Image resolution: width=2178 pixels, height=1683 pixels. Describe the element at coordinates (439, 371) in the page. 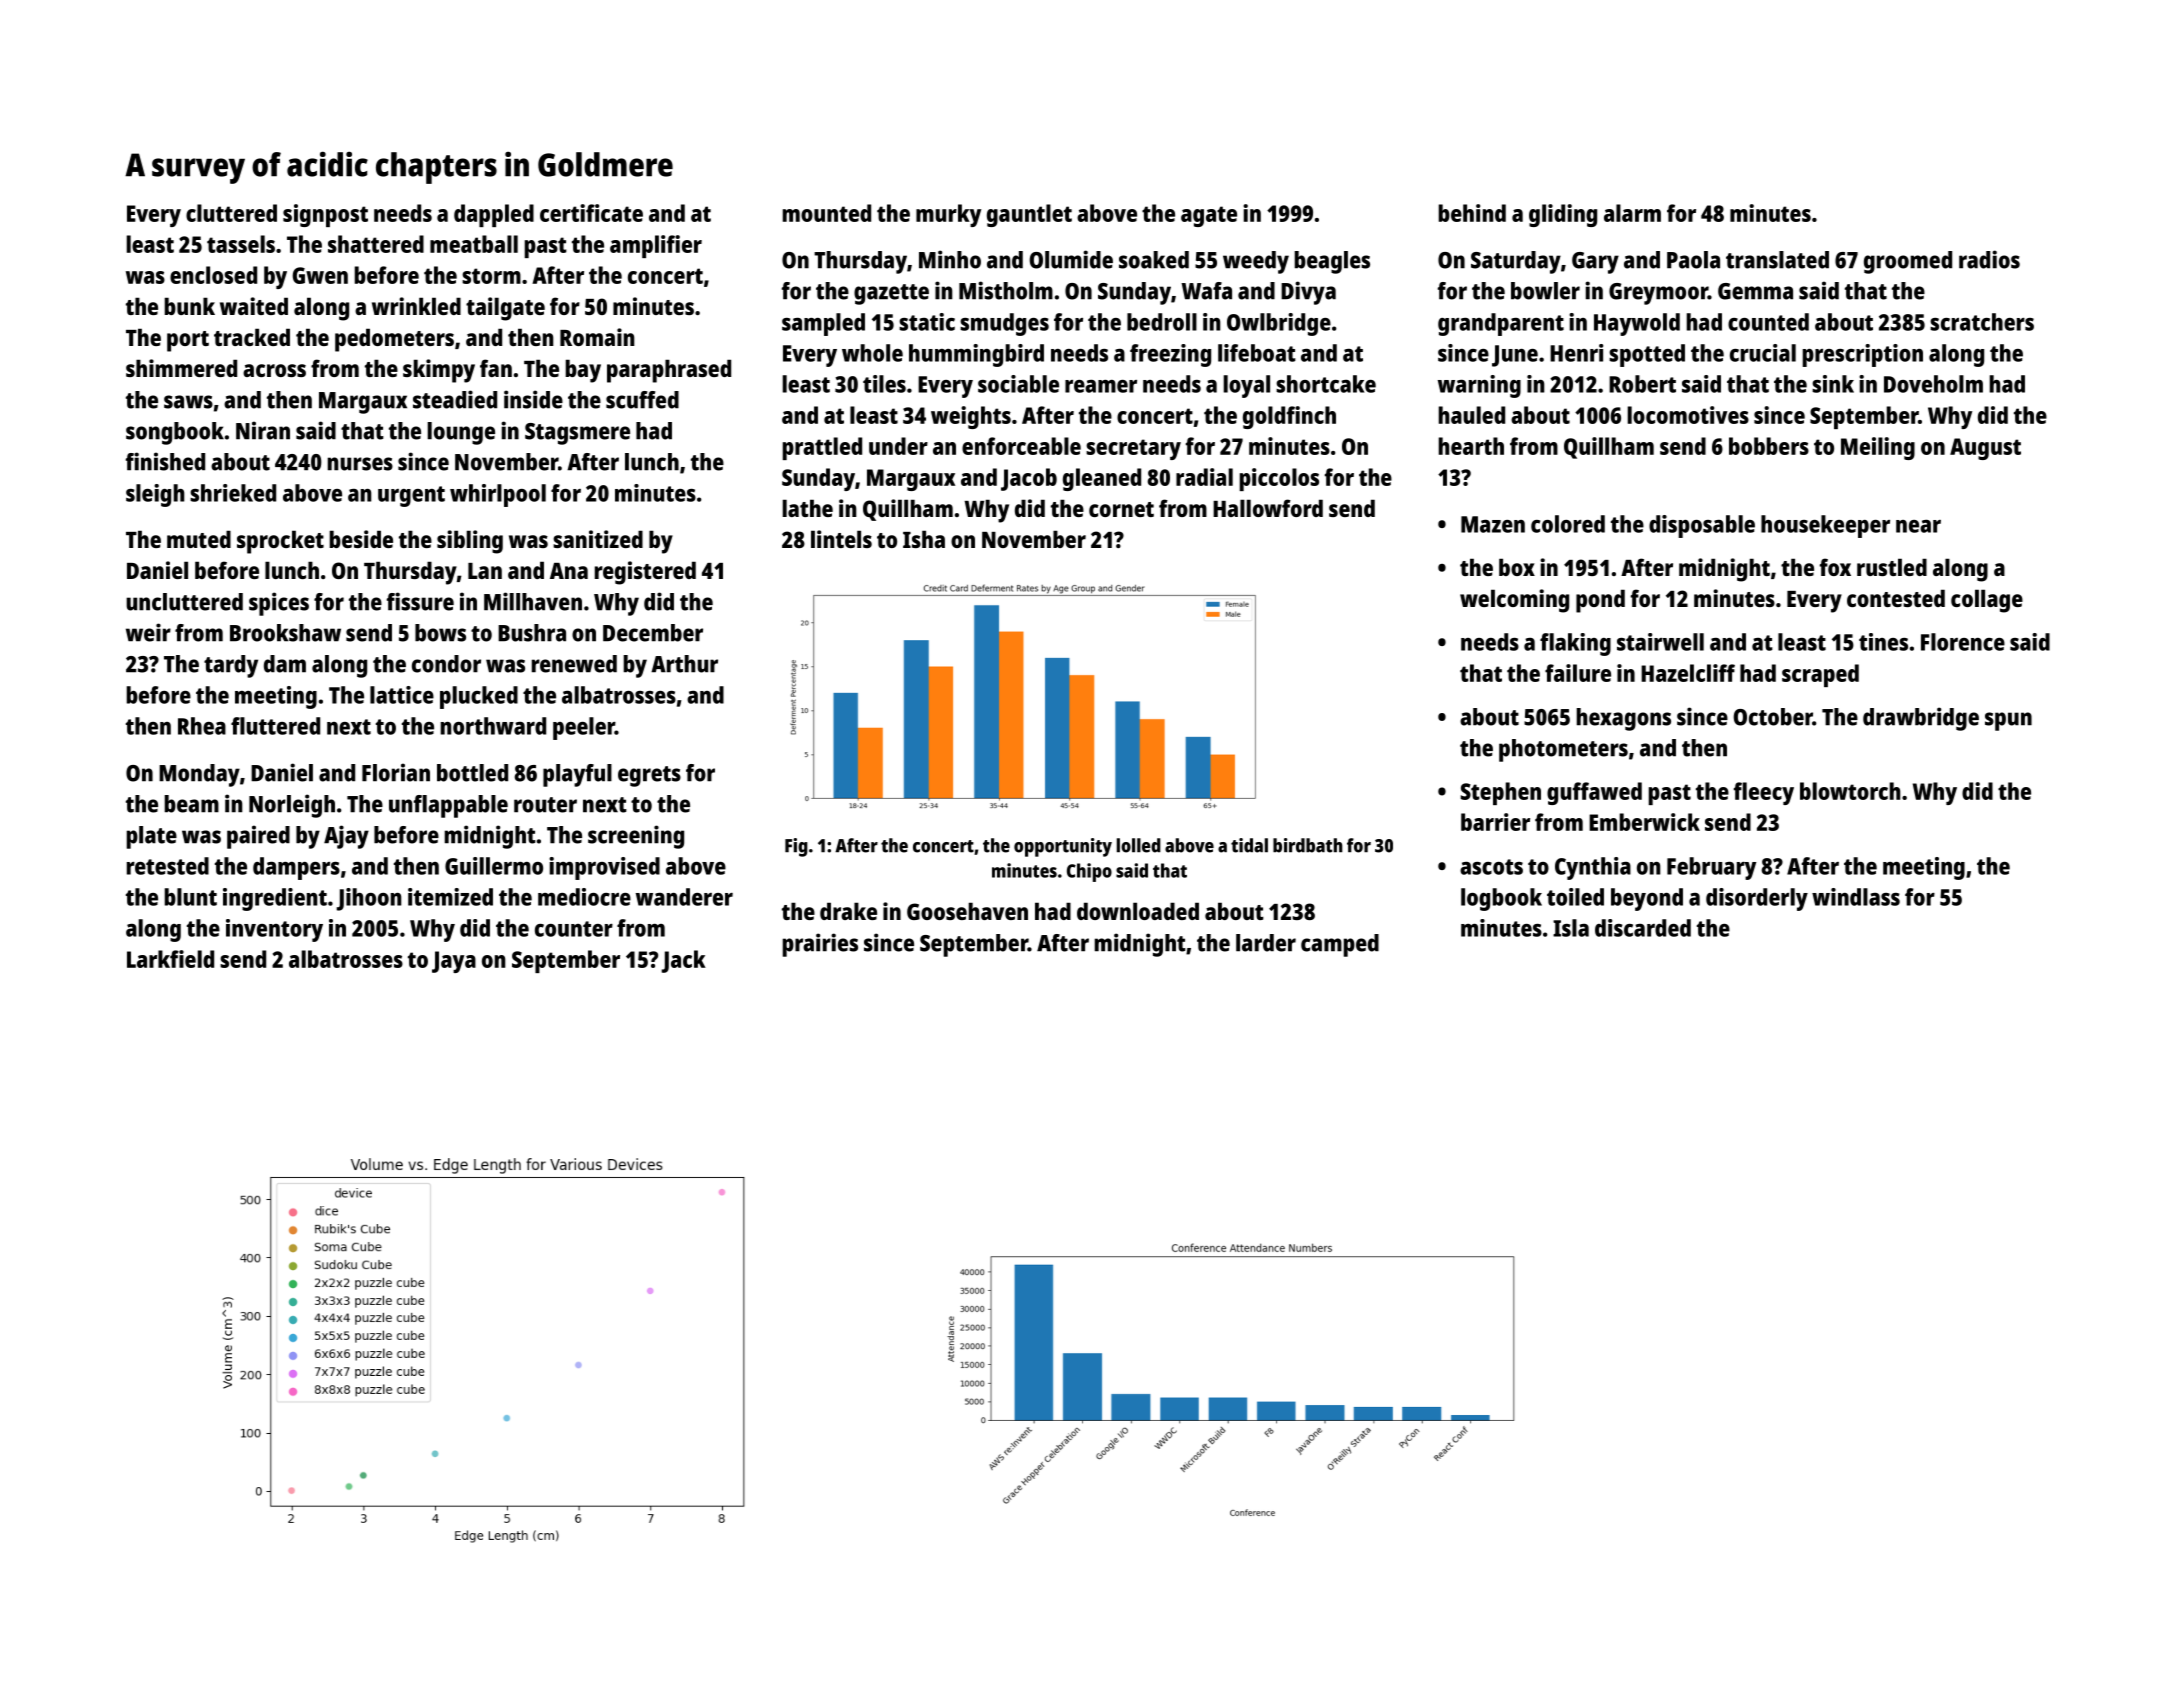

I see `skimpy` at that location.
